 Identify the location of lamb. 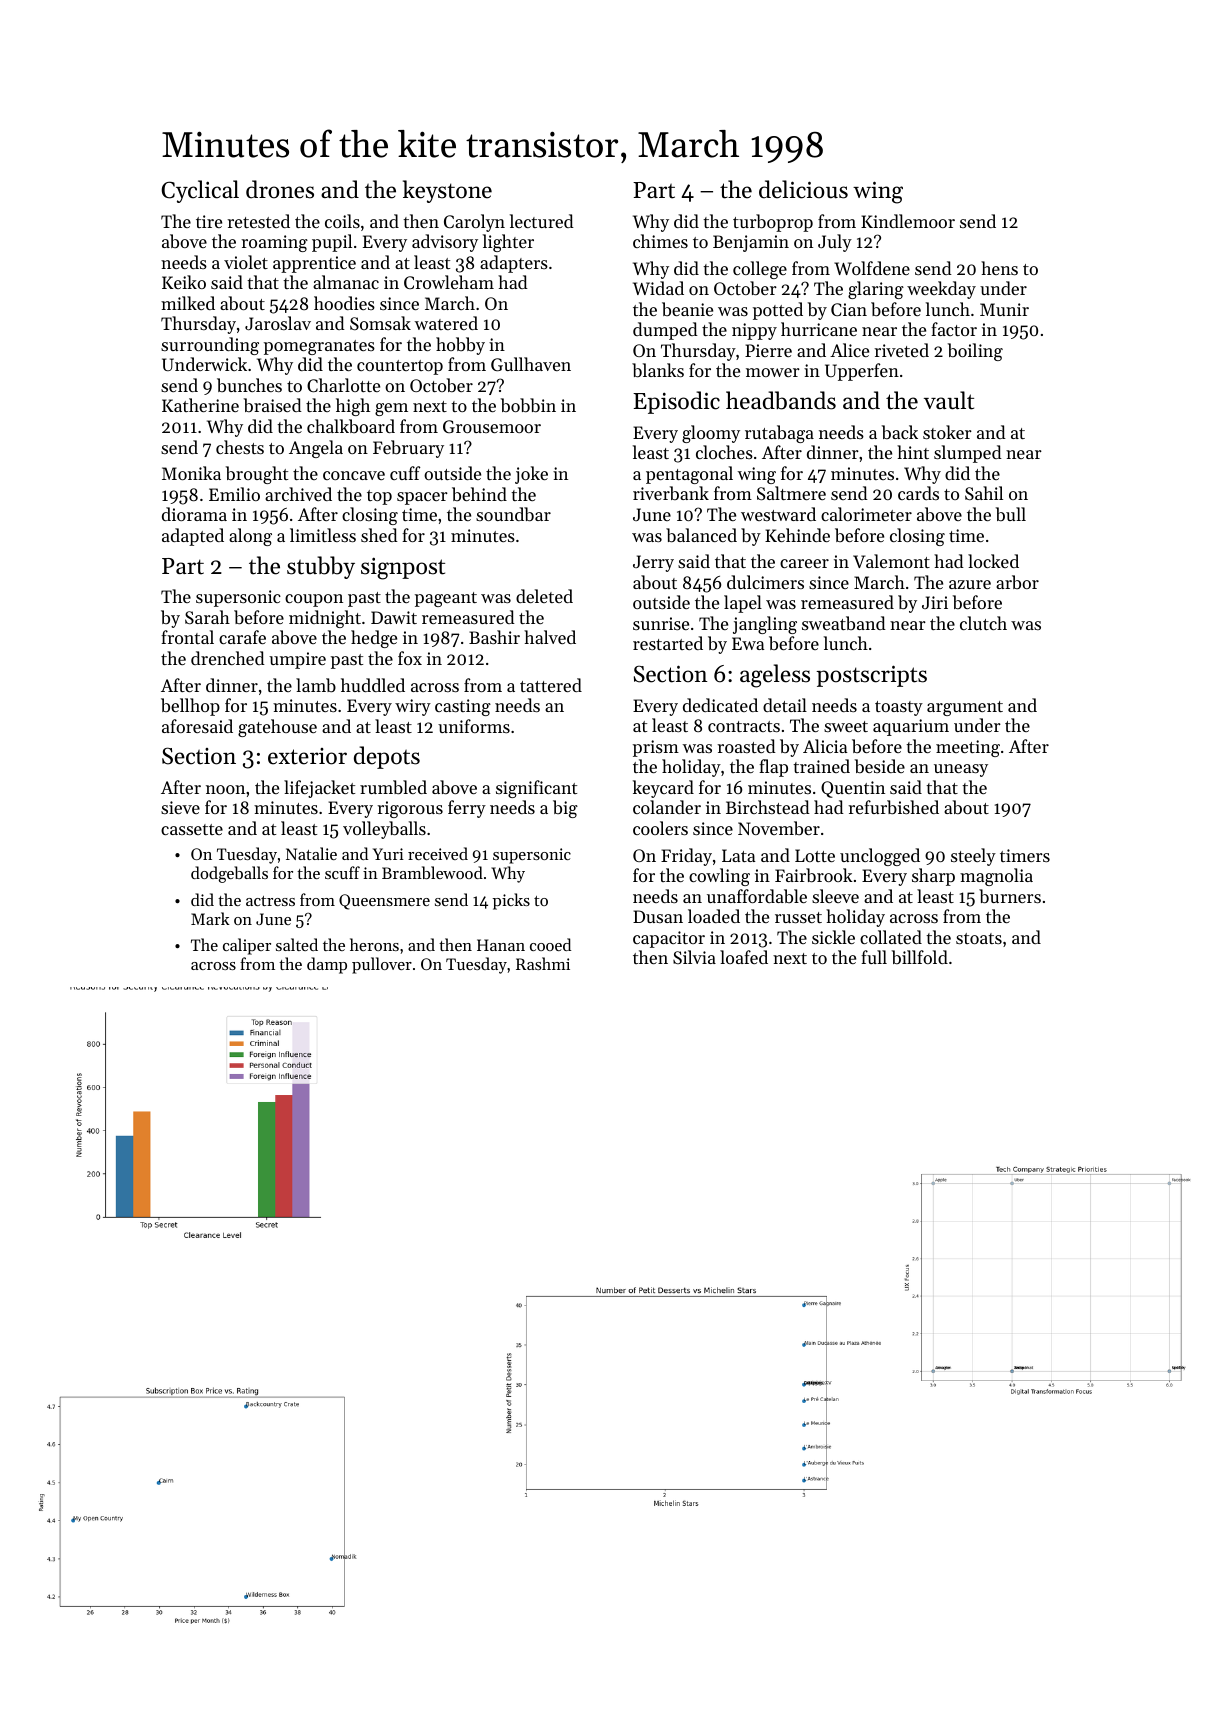
(316, 685).
